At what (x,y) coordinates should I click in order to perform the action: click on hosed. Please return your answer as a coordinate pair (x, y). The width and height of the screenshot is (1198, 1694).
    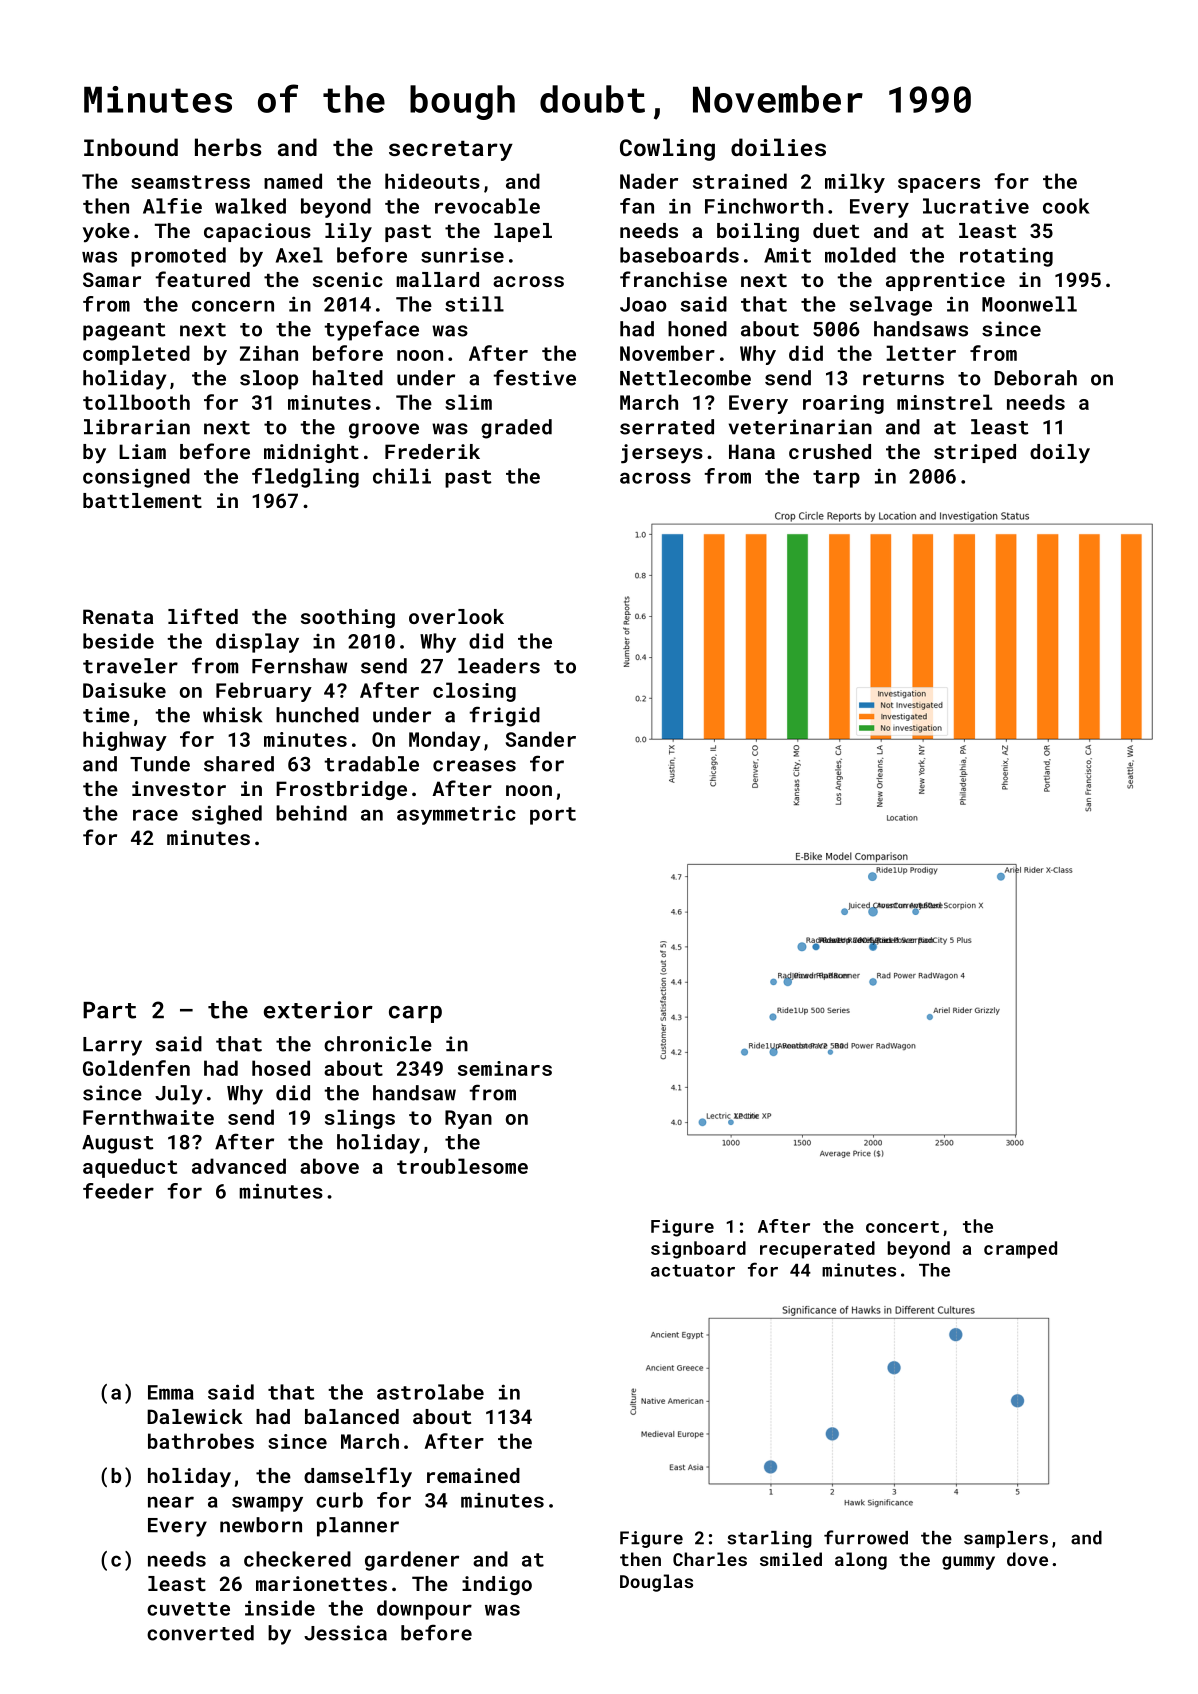
    Looking at the image, I should click on (281, 1068).
